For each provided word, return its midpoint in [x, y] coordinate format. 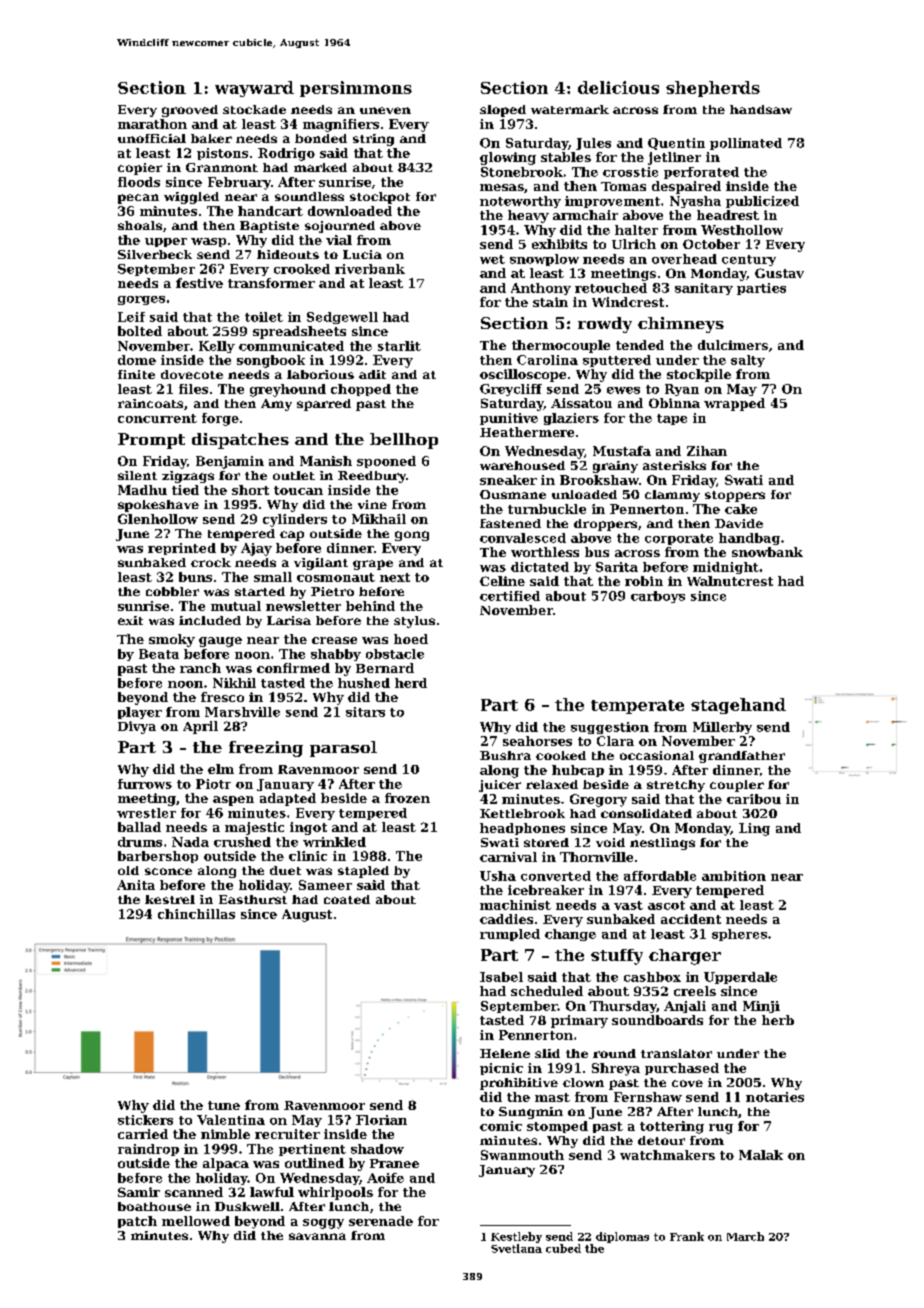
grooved [190, 111]
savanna [317, 1236]
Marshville [242, 712]
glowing [508, 158]
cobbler [172, 591]
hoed [411, 639]
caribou [754, 799]
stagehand [738, 706]
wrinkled [334, 842]
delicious [618, 87]
